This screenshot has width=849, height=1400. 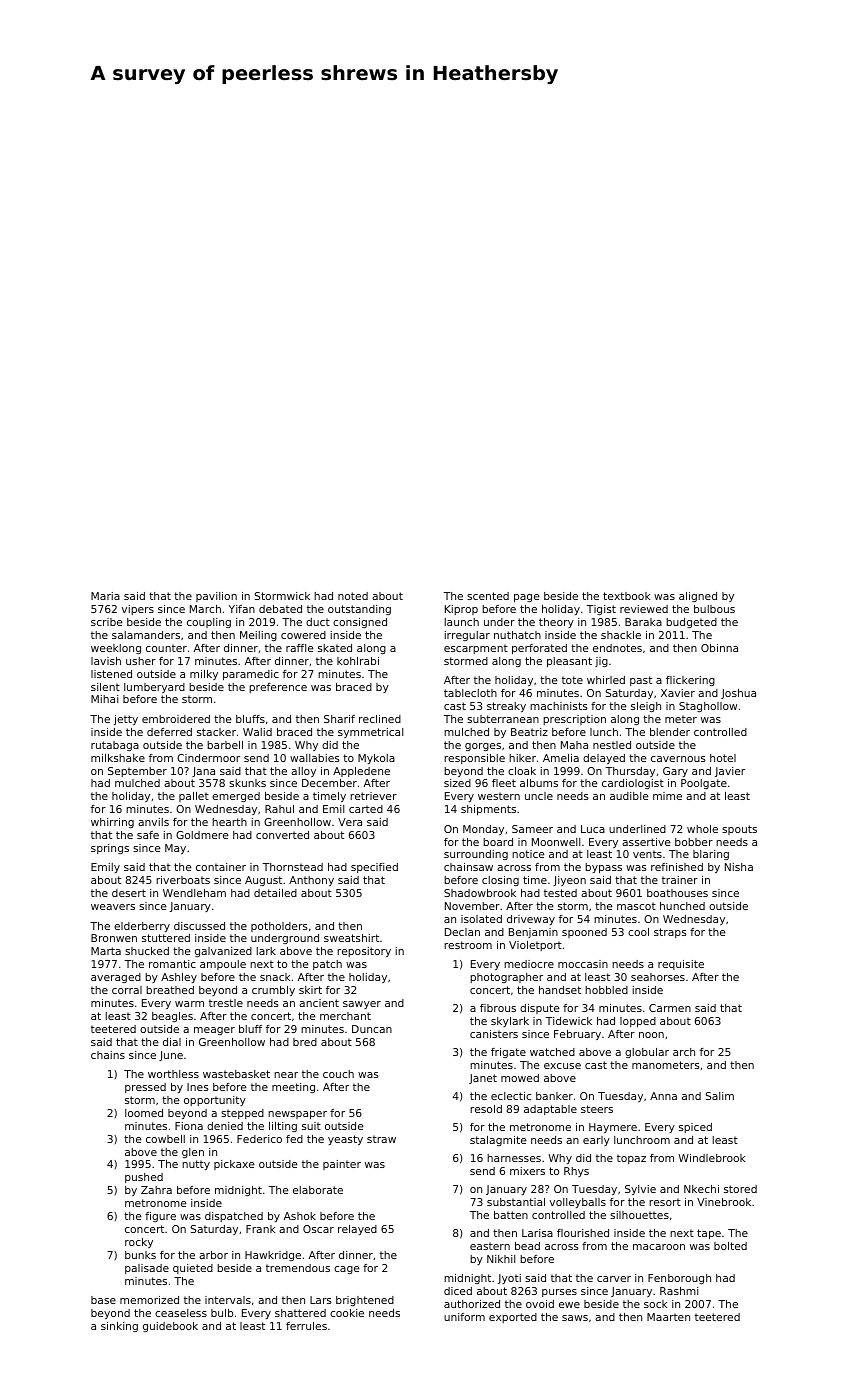 What do you see at coordinates (166, 938) in the screenshot?
I see `stuttered` at bounding box center [166, 938].
